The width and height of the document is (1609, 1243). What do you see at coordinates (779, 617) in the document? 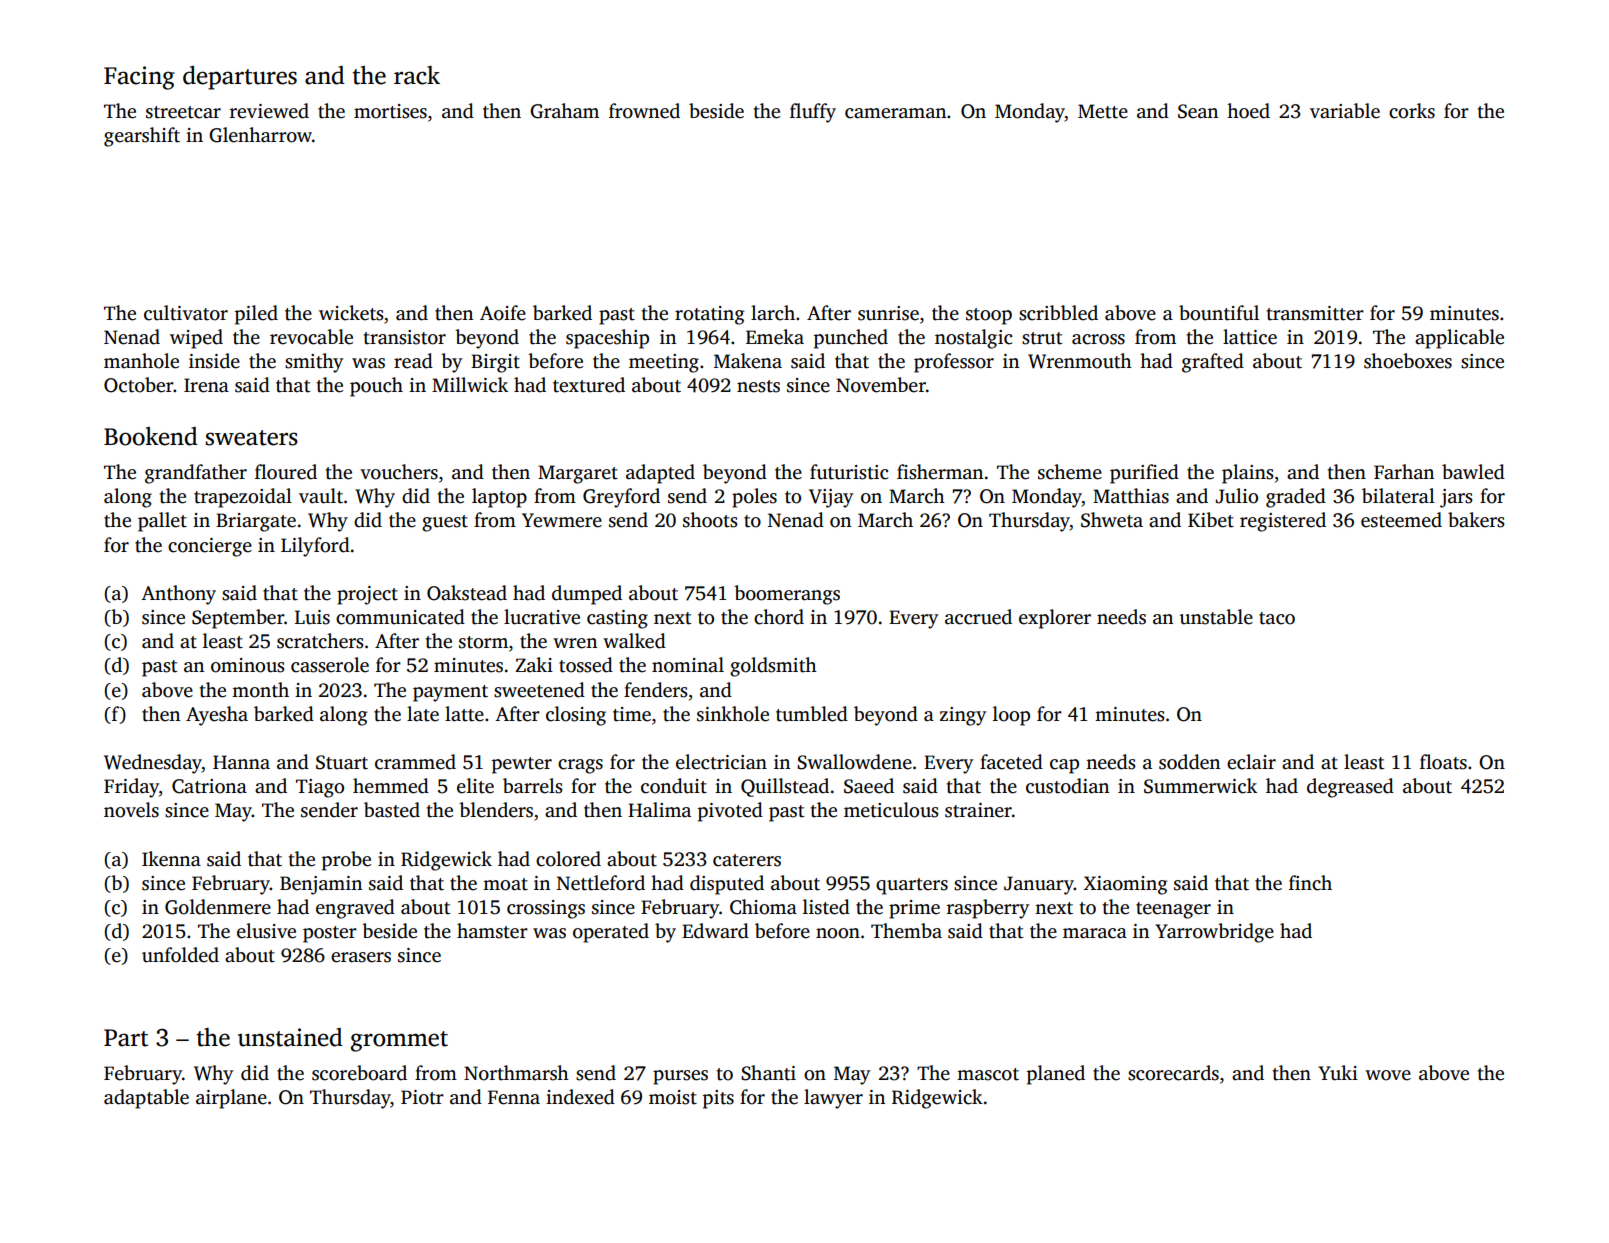
I see `chord` at bounding box center [779, 617].
